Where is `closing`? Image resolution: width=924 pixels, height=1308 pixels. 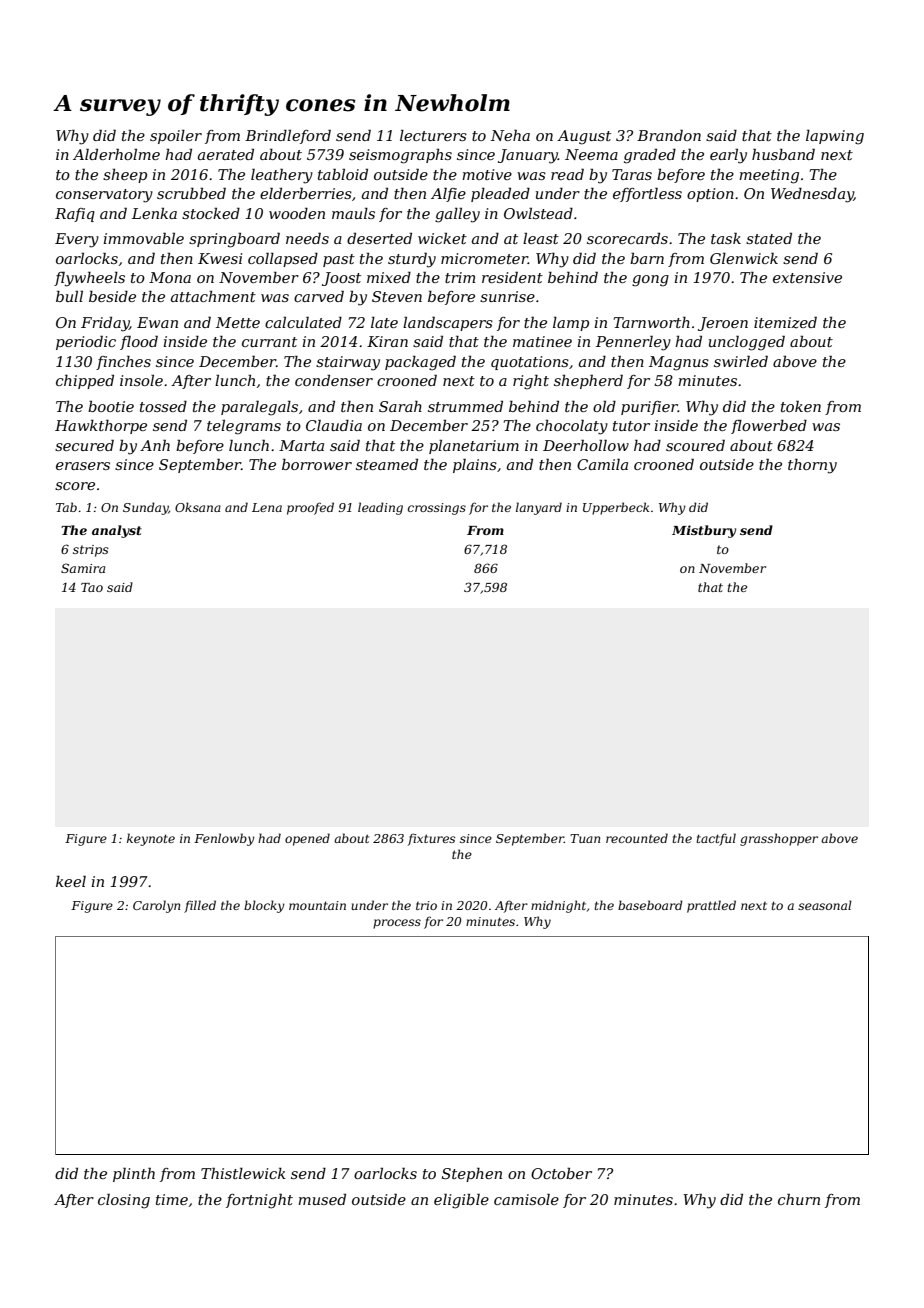 closing is located at coordinates (124, 1201).
